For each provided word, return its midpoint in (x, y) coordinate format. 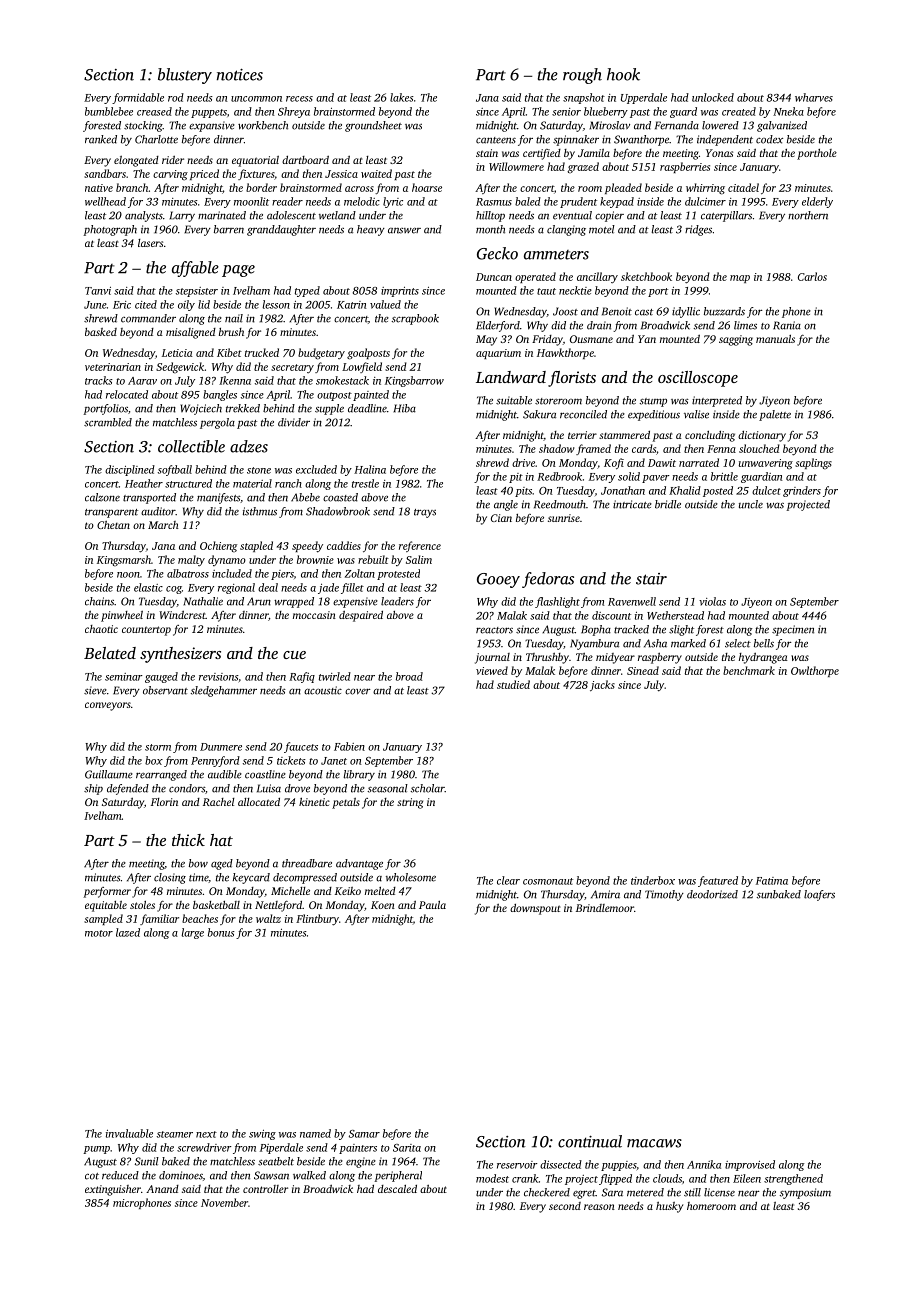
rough (582, 76)
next (206, 1134)
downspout (535, 909)
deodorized (712, 894)
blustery (185, 76)
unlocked (713, 97)
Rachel (219, 802)
